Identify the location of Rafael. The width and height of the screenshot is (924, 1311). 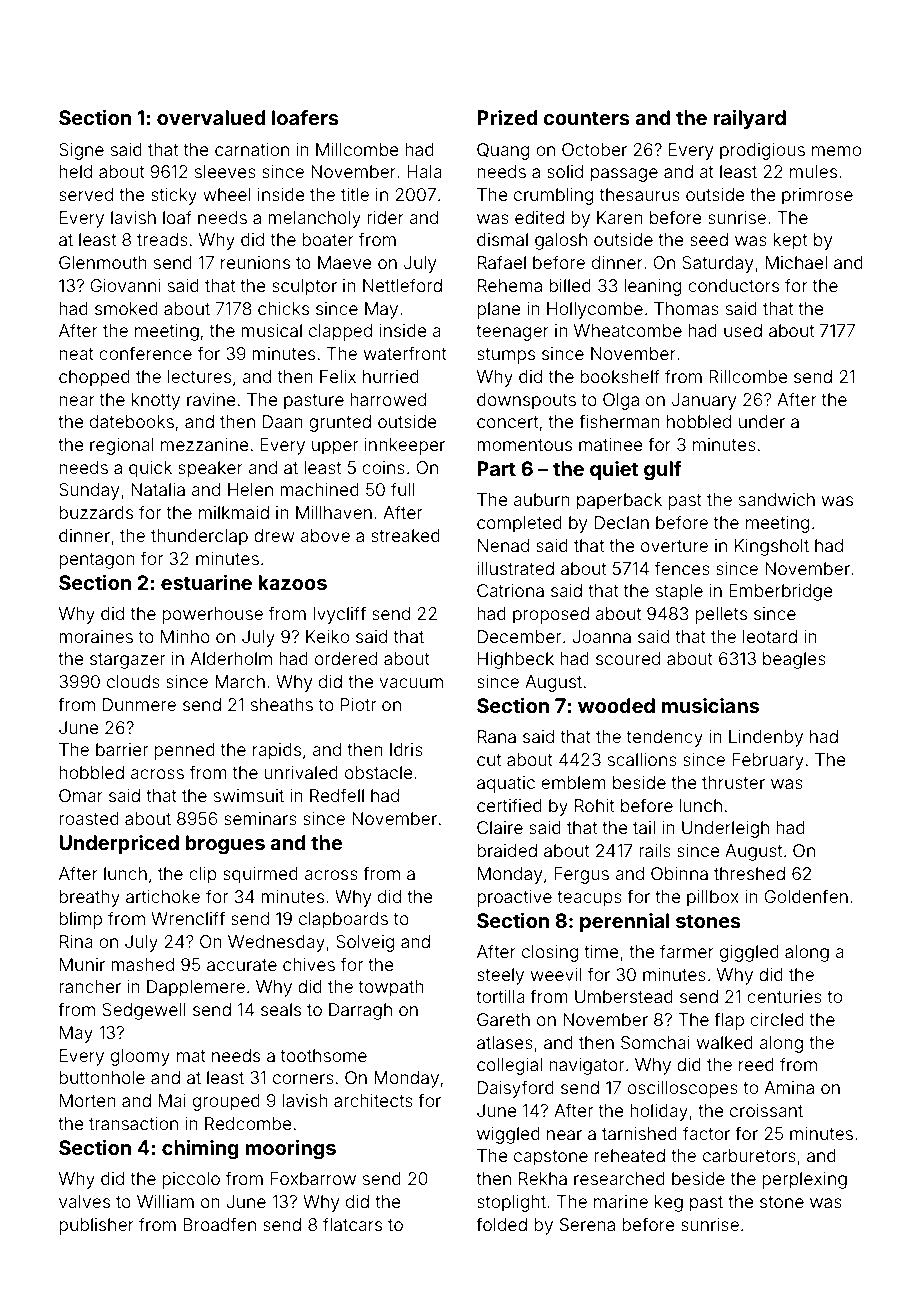
(502, 262).
